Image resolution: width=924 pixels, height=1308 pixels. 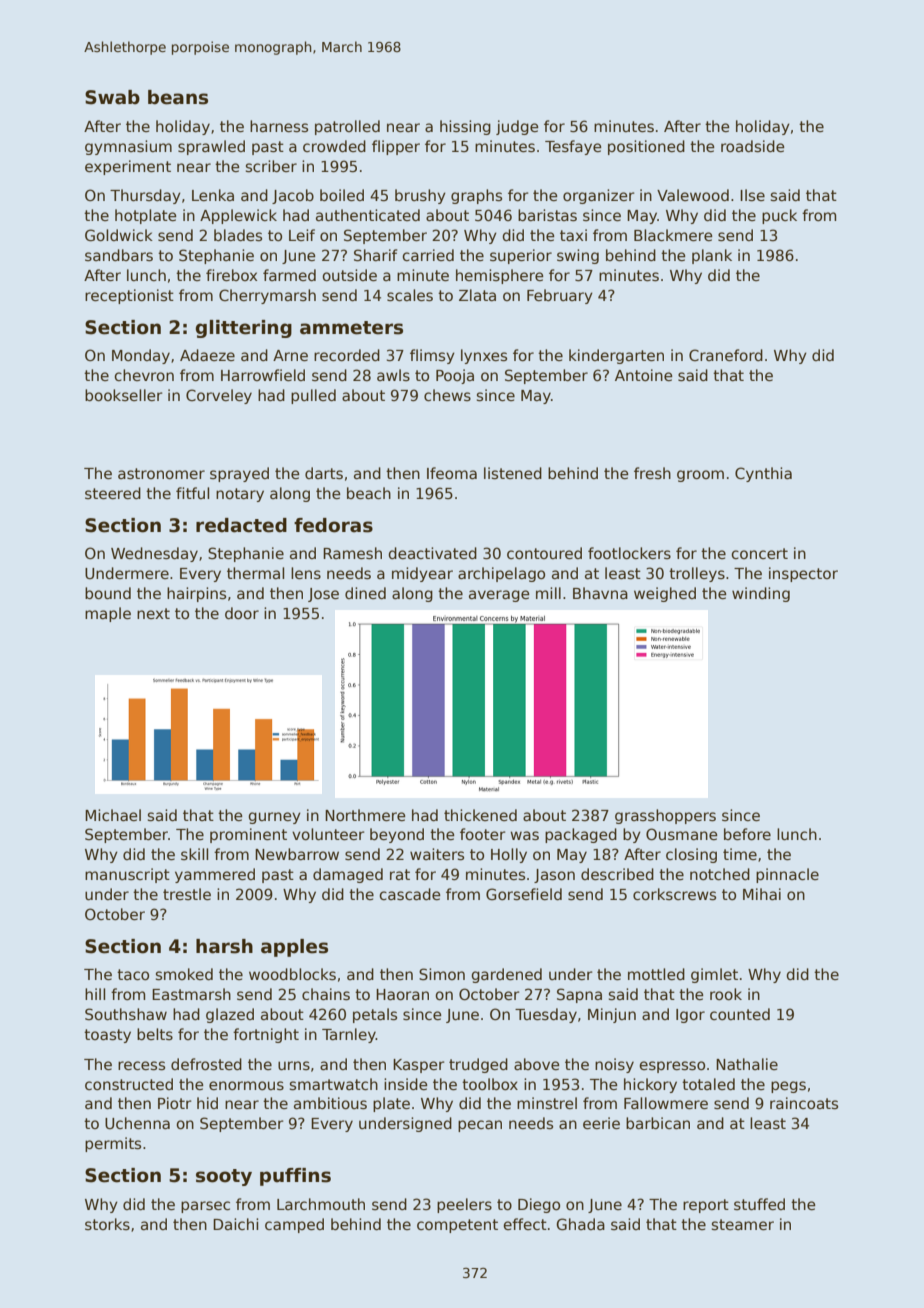 I want to click on pinnacle, so click(x=787, y=875).
